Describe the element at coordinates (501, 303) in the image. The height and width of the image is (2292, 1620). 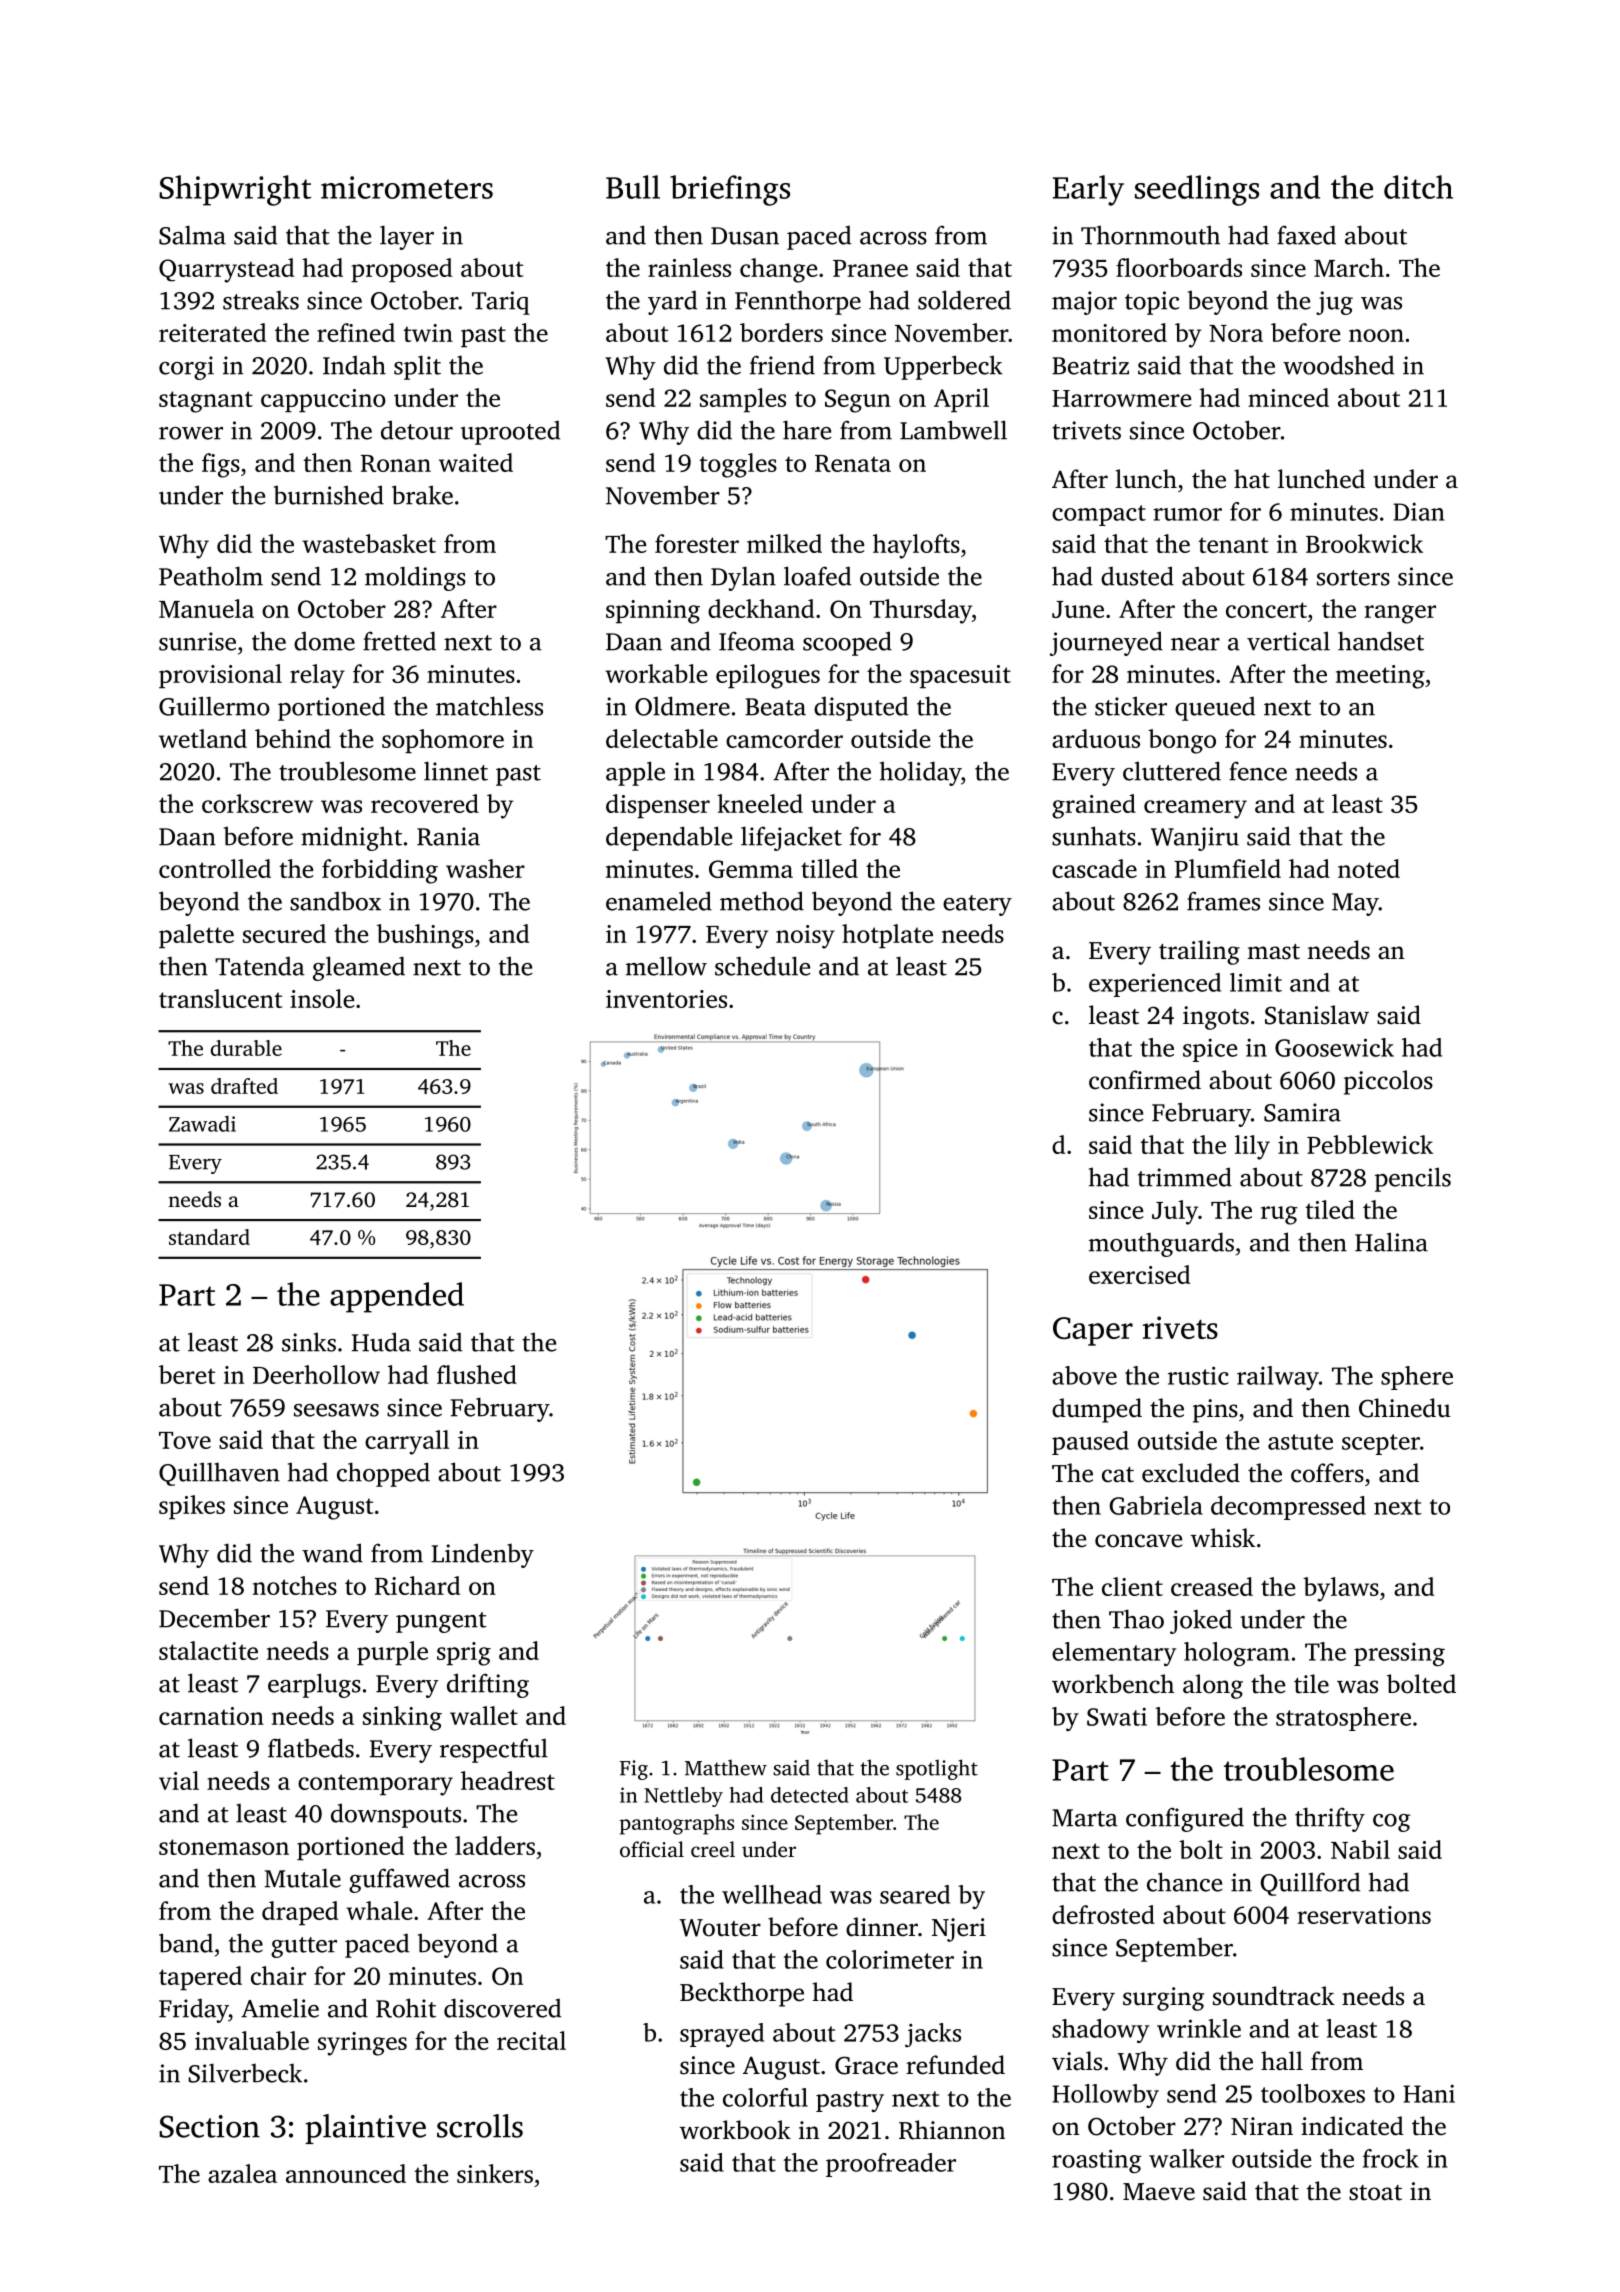
I see `Tariq` at that location.
